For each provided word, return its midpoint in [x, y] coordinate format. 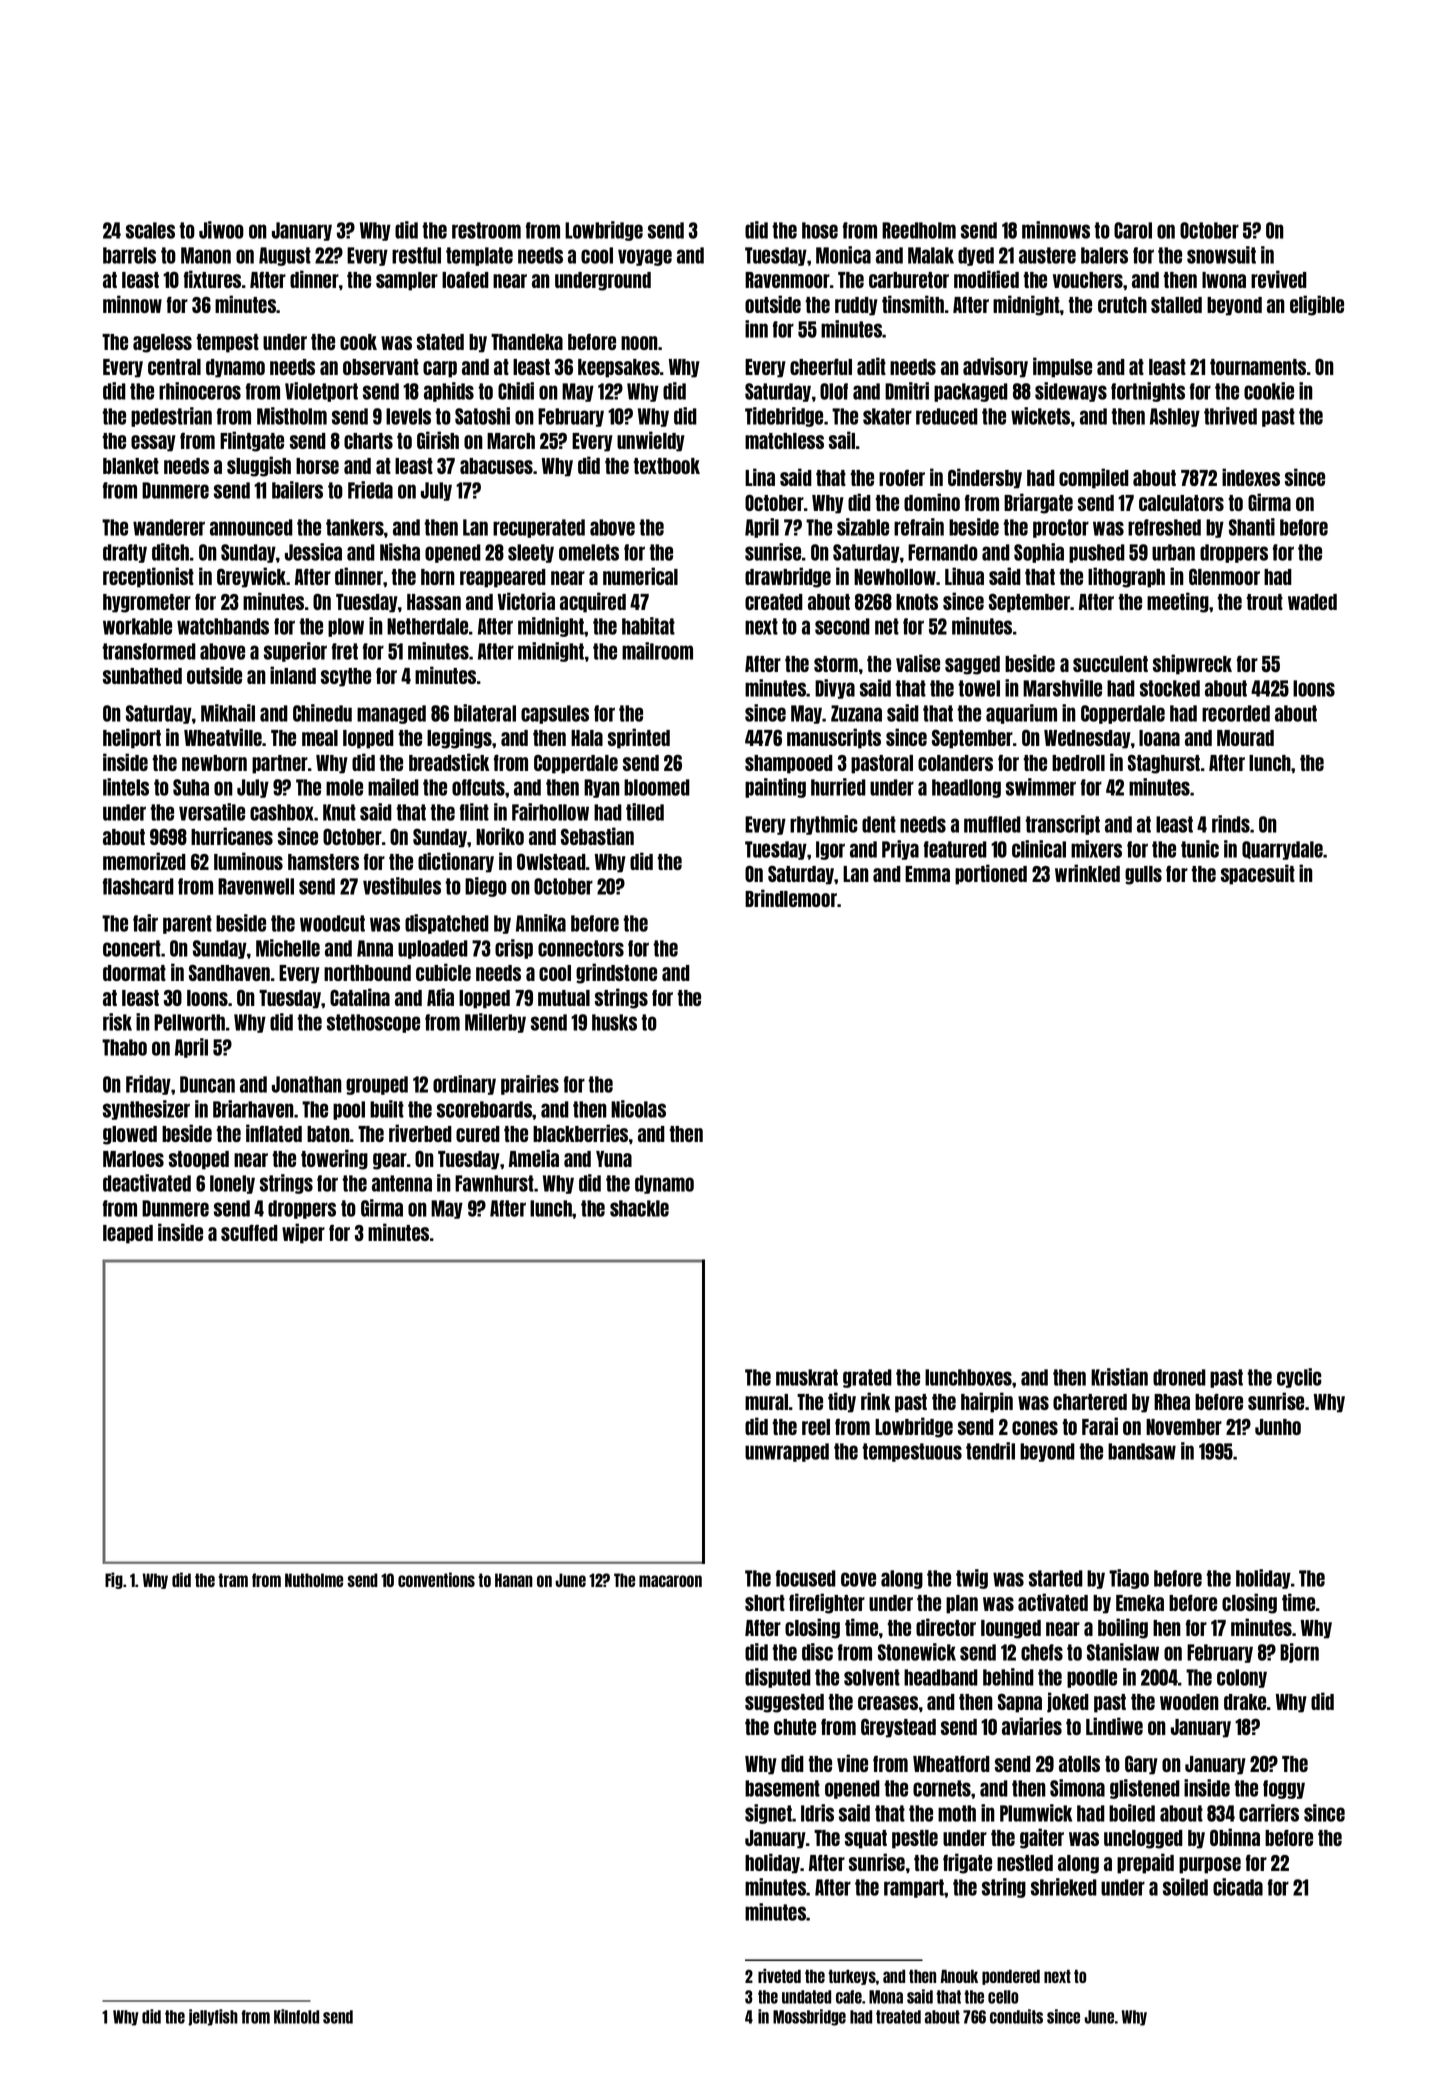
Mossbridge [809, 2017]
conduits [1016, 2016]
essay [153, 443]
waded [1312, 602]
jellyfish [213, 2017]
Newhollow [895, 577]
